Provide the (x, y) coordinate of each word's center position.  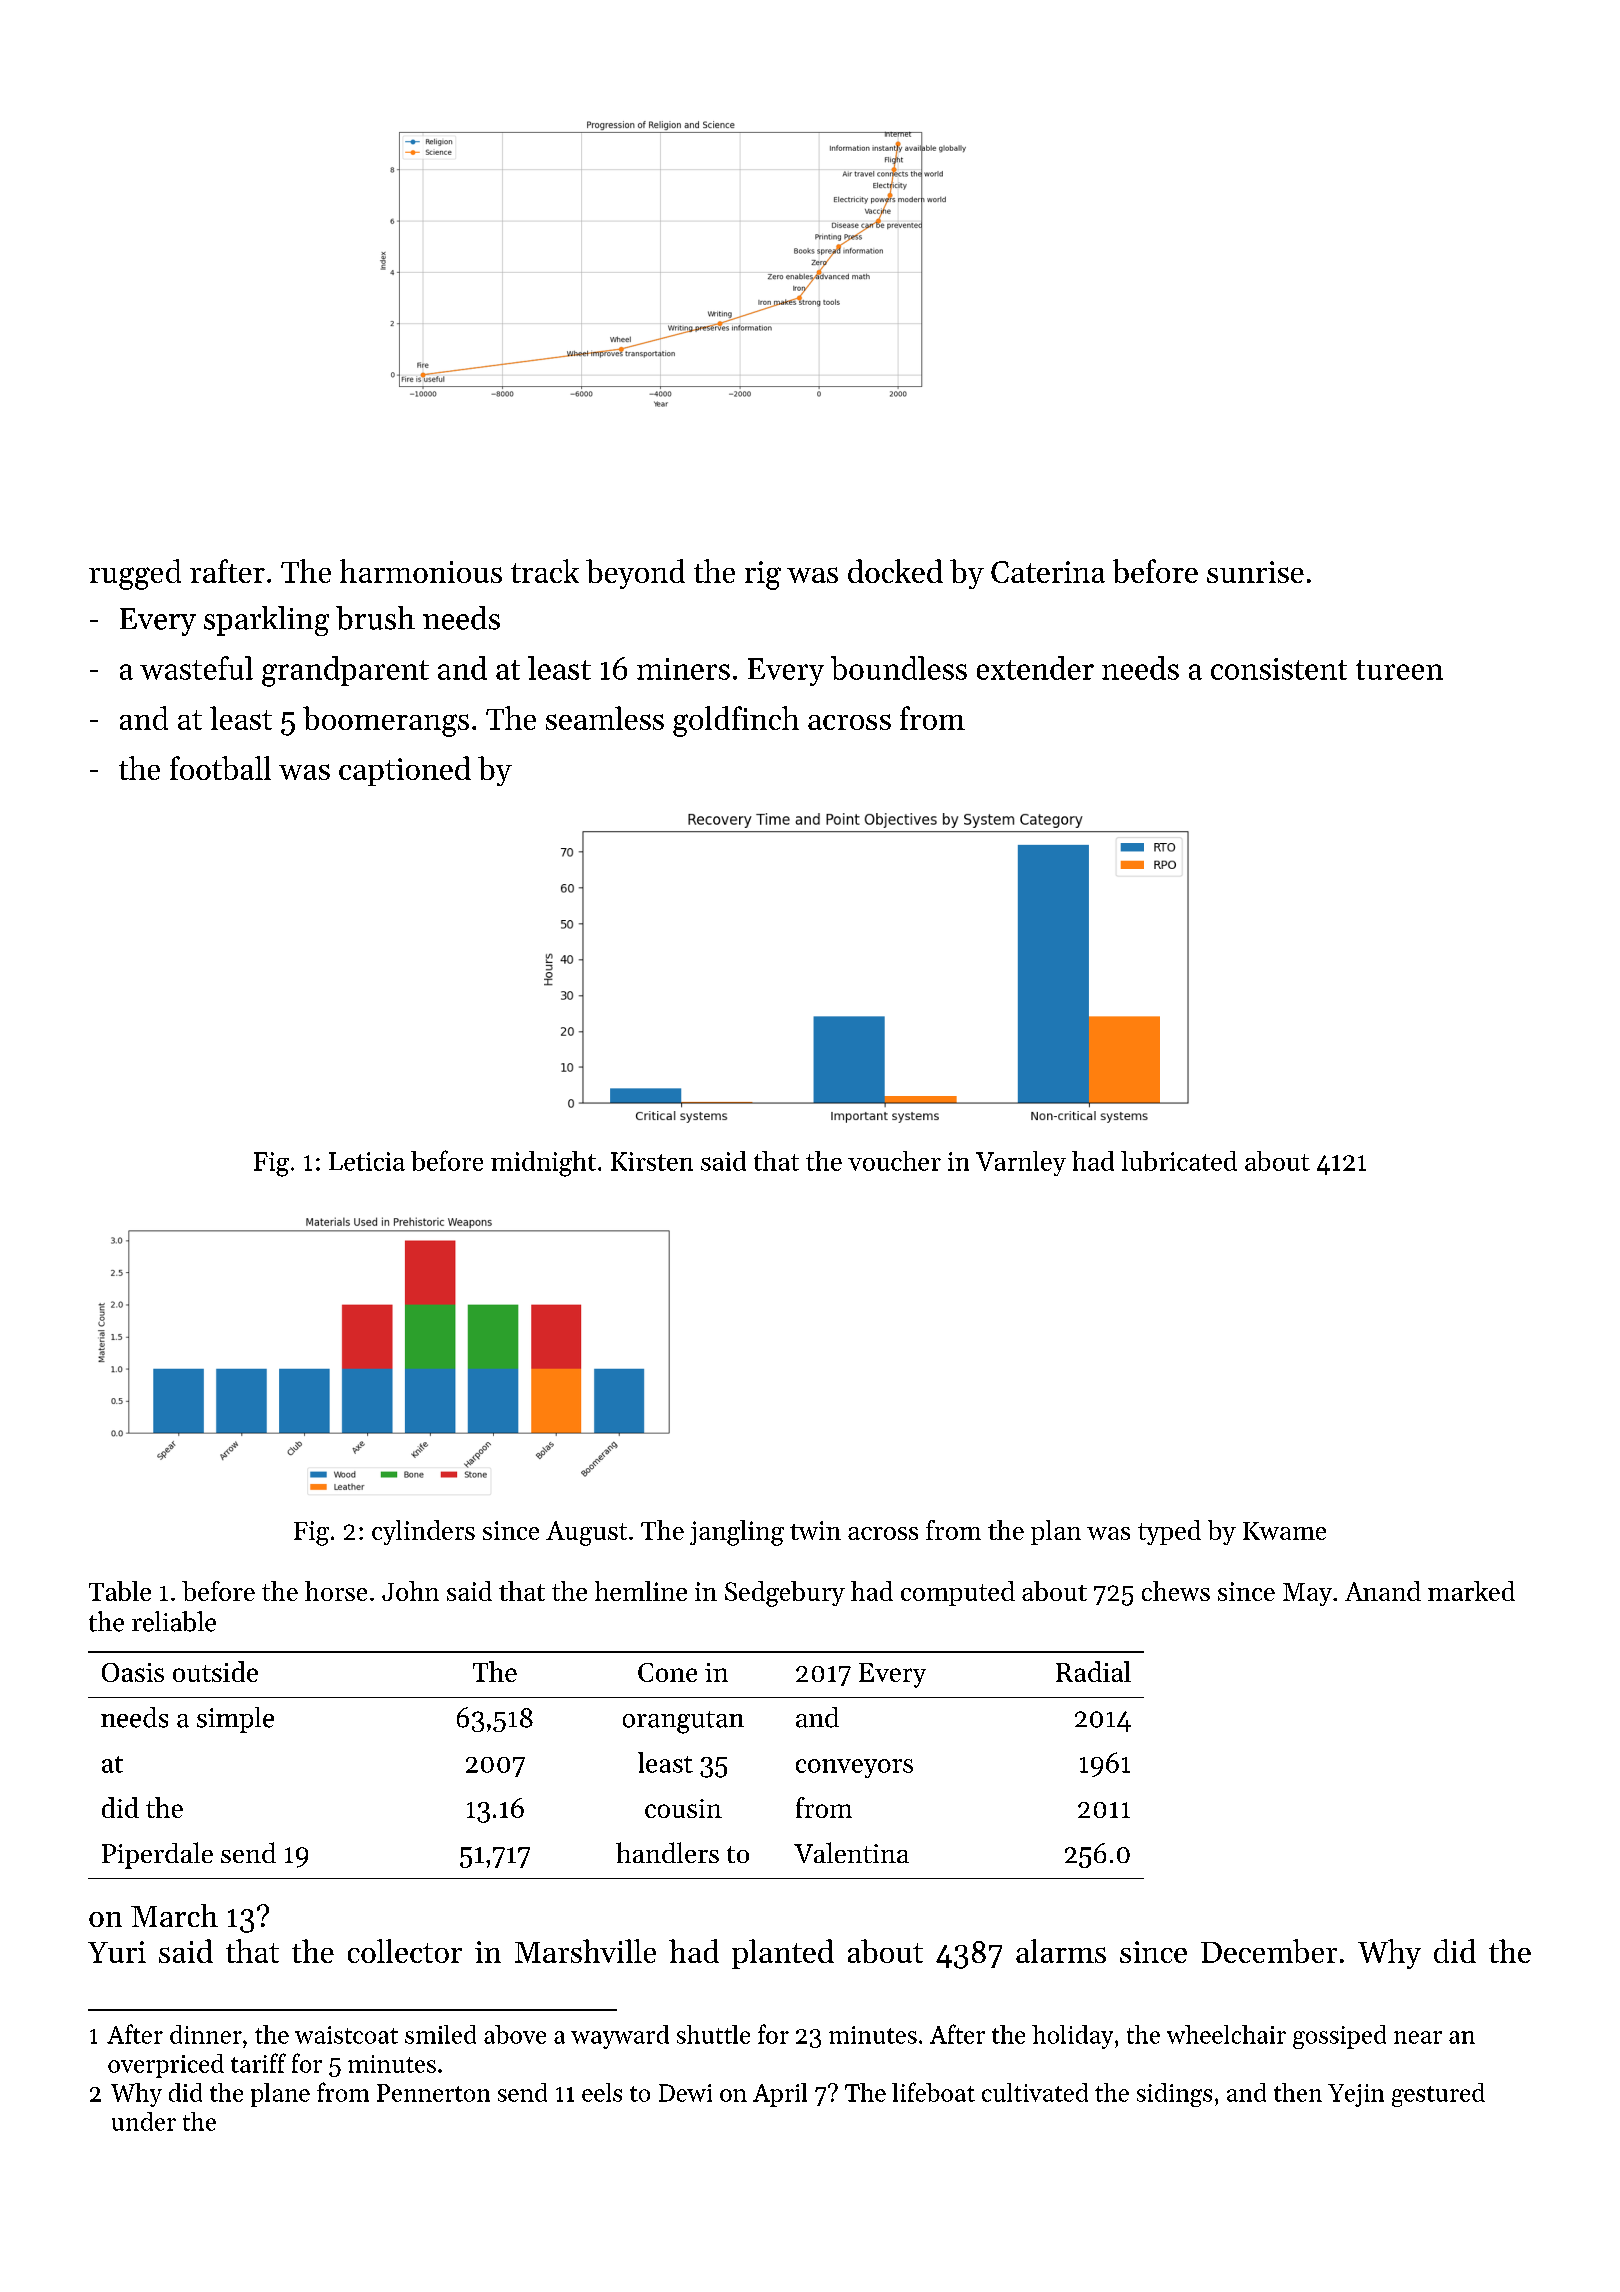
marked (1471, 1591)
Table (120, 1591)
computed (958, 1593)
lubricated (1179, 1161)
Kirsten (652, 1161)
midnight (543, 1164)
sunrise (1255, 572)
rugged (135, 574)
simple (235, 1720)
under (144, 2121)
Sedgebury (785, 1594)
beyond (635, 574)
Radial (1093, 1671)
